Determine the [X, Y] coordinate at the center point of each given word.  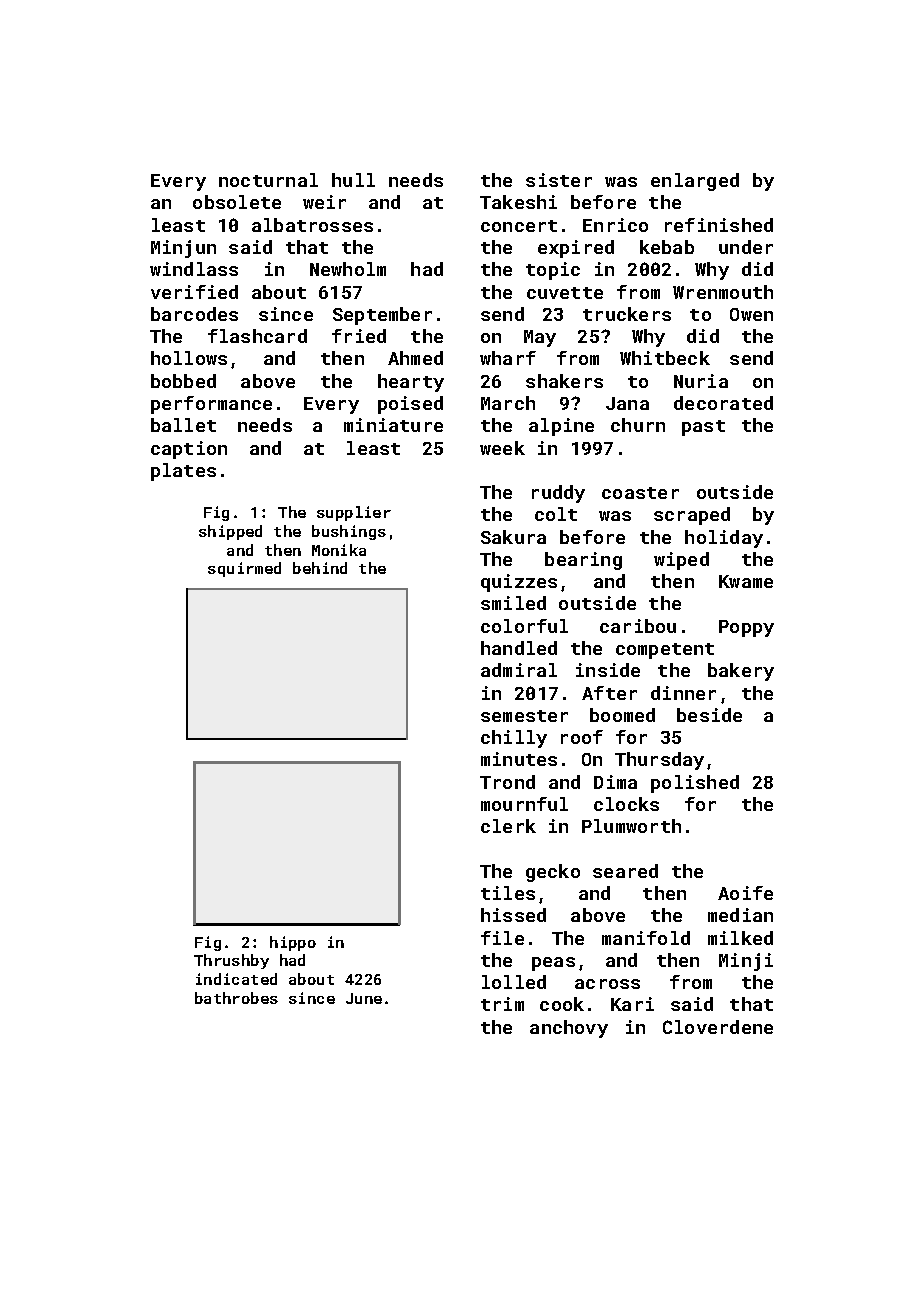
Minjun [183, 249]
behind [320, 568]
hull [353, 180]
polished [695, 784]
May [540, 338]
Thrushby [231, 961]
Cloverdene [718, 1027]
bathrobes [236, 998]
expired [576, 249]
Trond [507, 782]
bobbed [183, 381]
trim [502, 1004]
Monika [339, 550]
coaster [640, 493]
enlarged [695, 182]
